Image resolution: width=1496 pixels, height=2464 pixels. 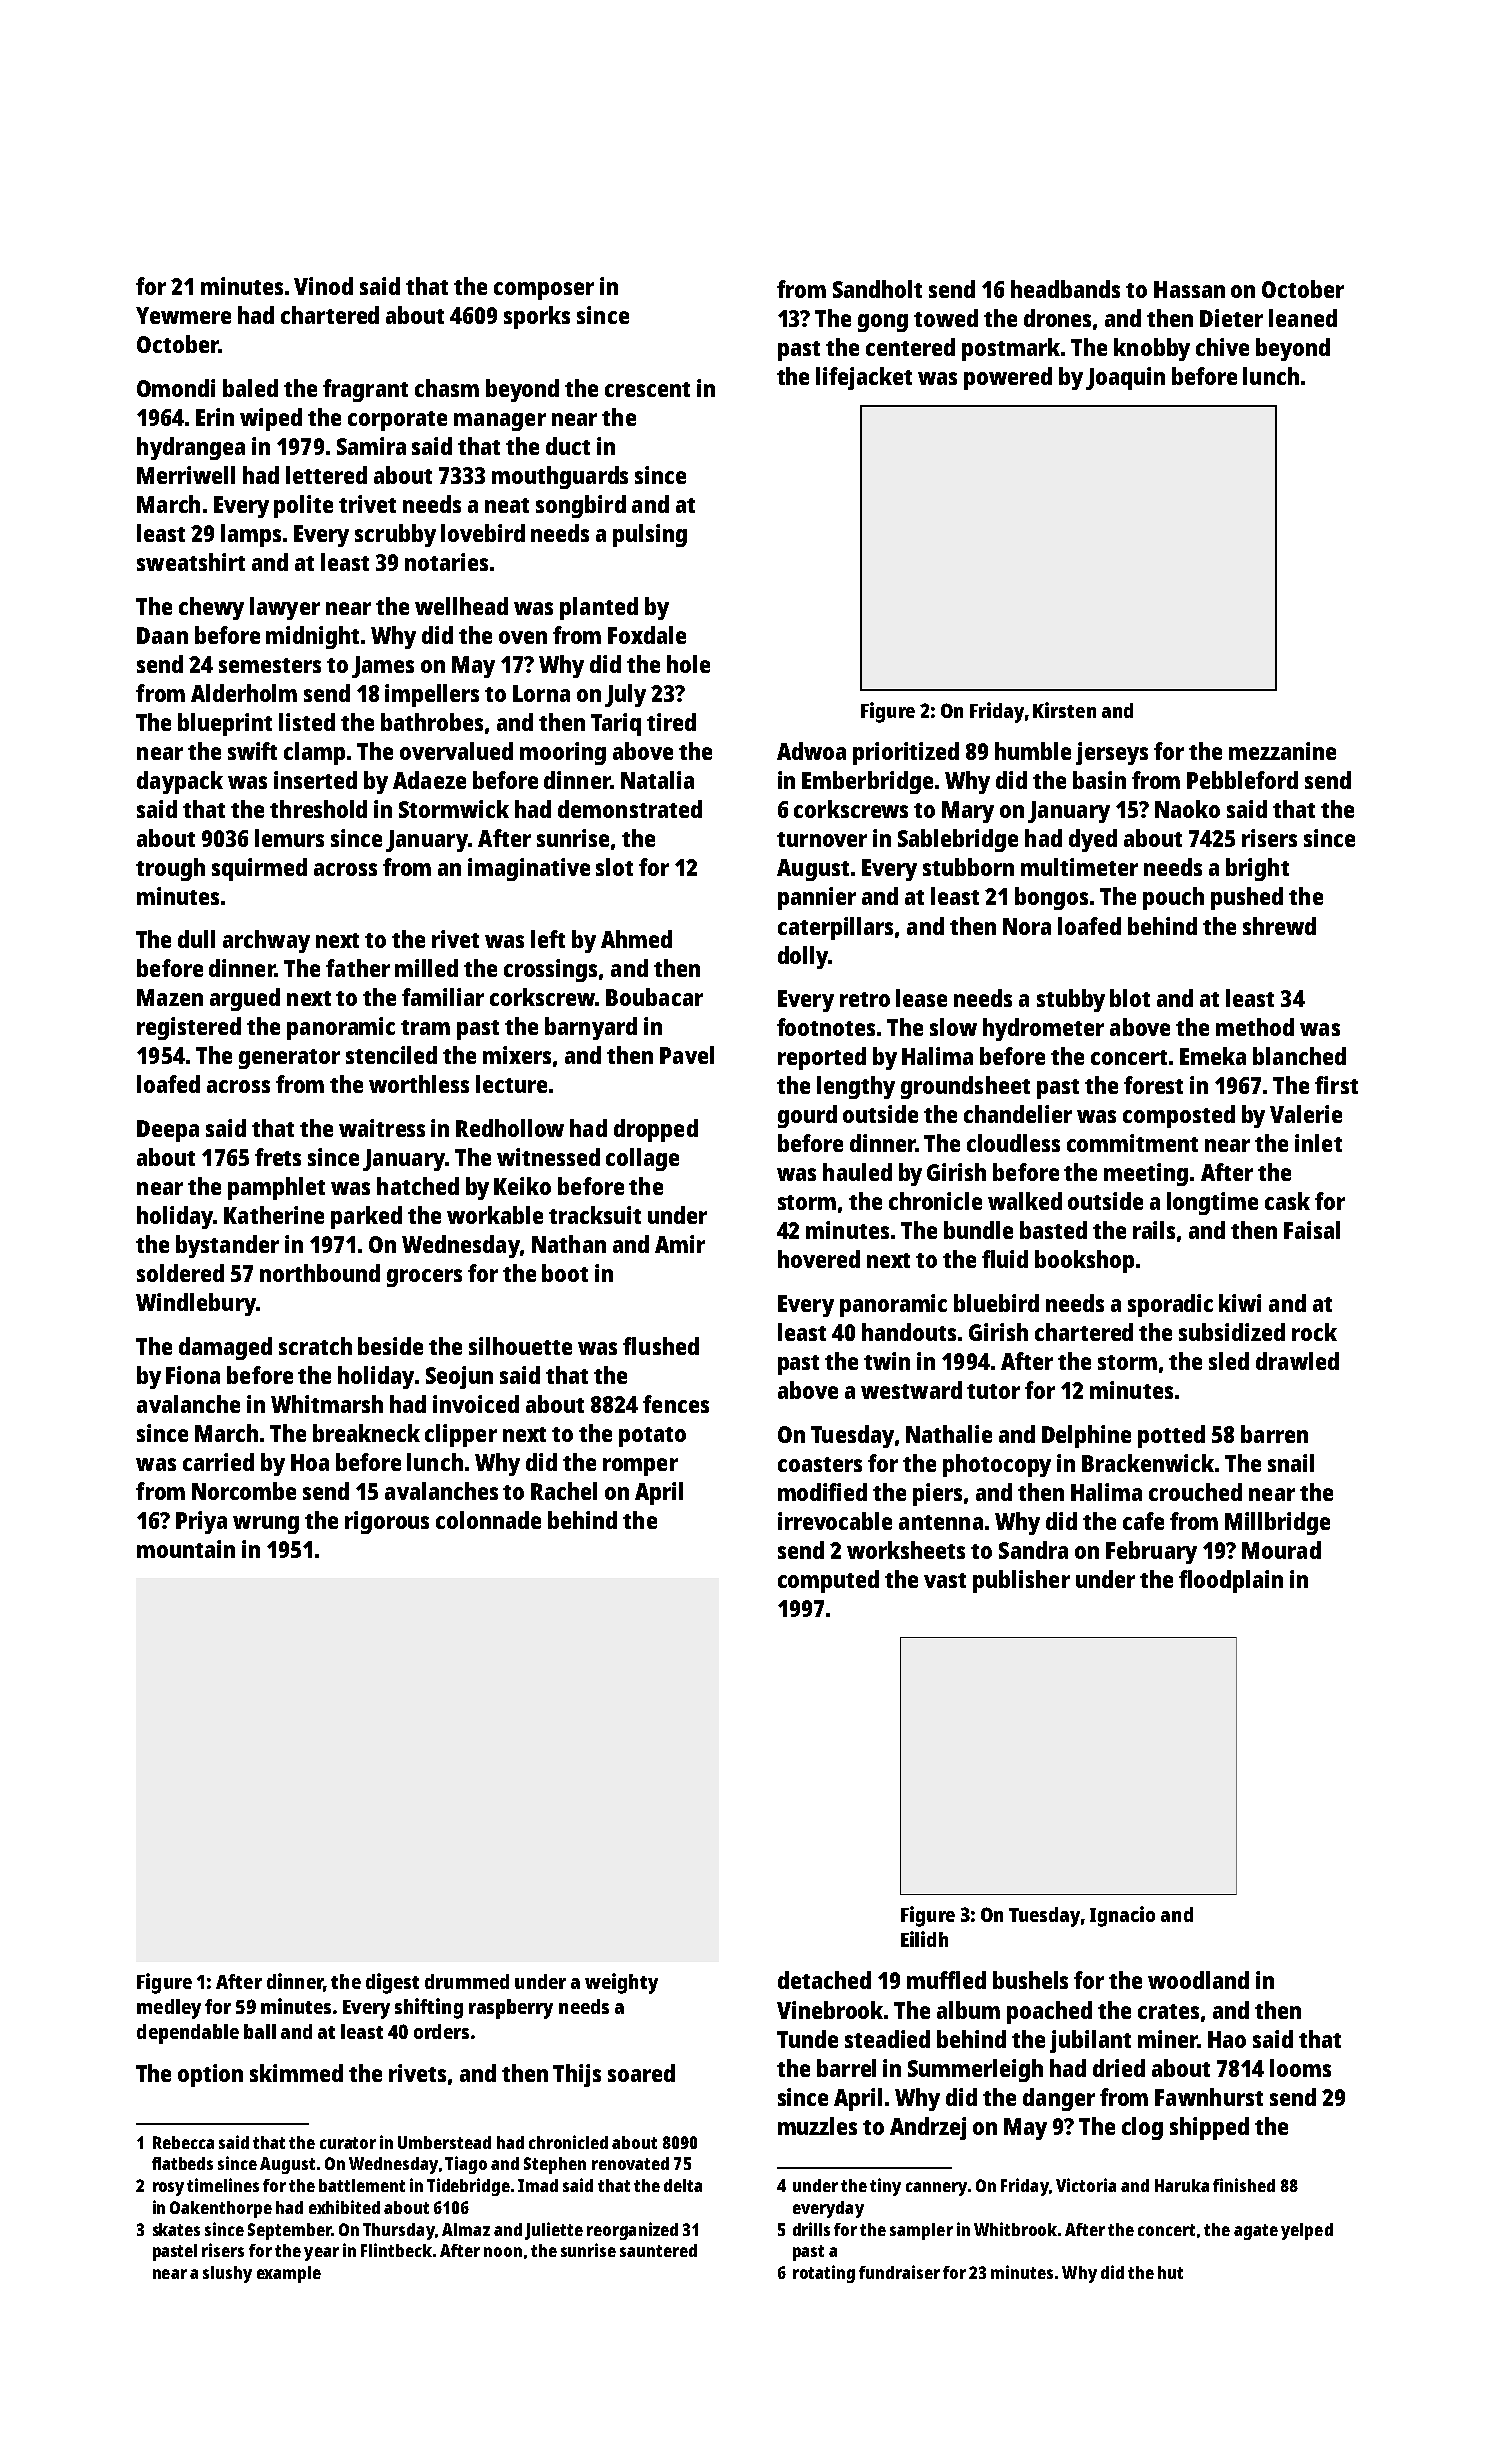 I want to click on slushy, so click(x=227, y=2274).
